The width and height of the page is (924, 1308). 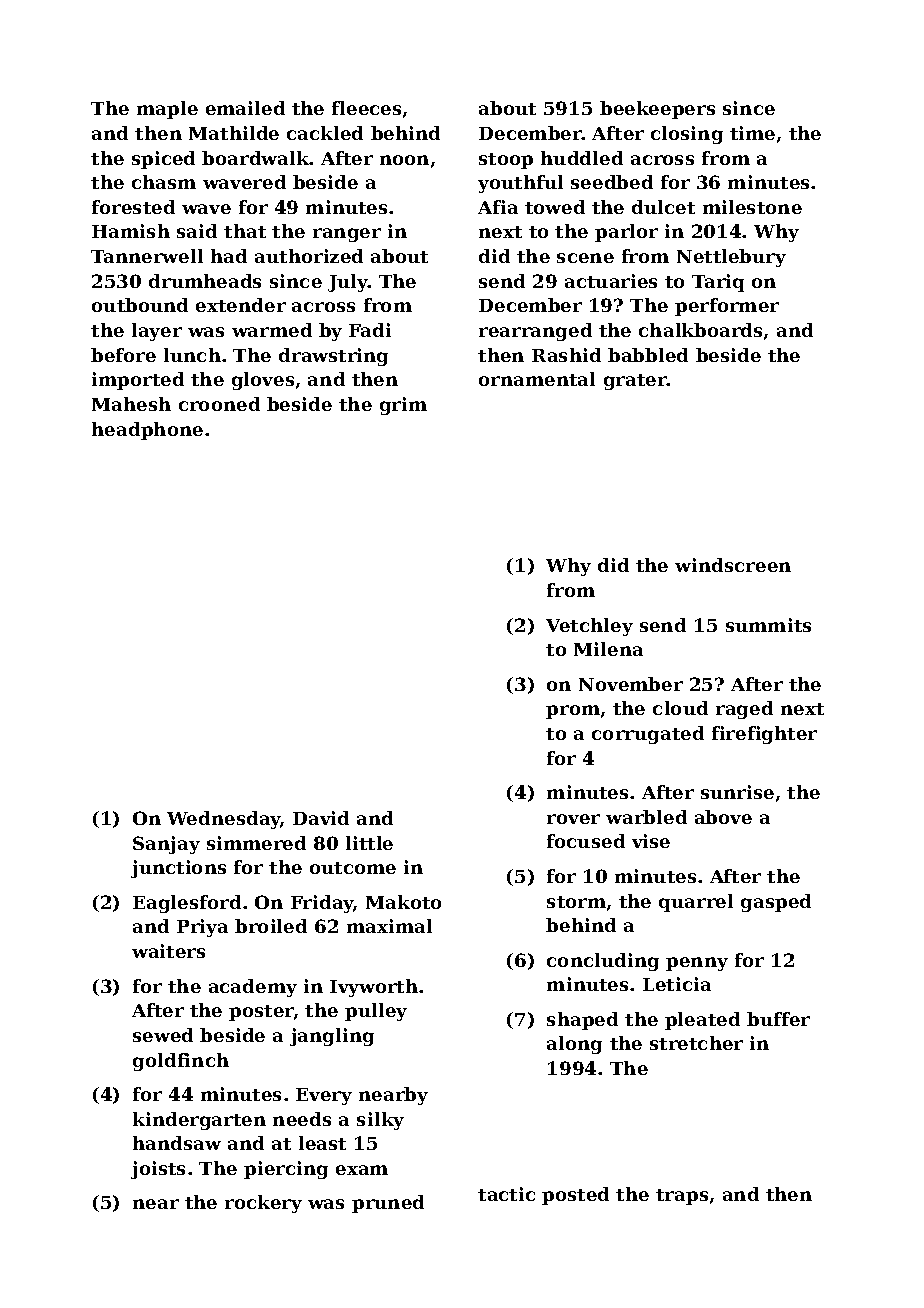 I want to click on concluding, so click(x=603, y=962).
